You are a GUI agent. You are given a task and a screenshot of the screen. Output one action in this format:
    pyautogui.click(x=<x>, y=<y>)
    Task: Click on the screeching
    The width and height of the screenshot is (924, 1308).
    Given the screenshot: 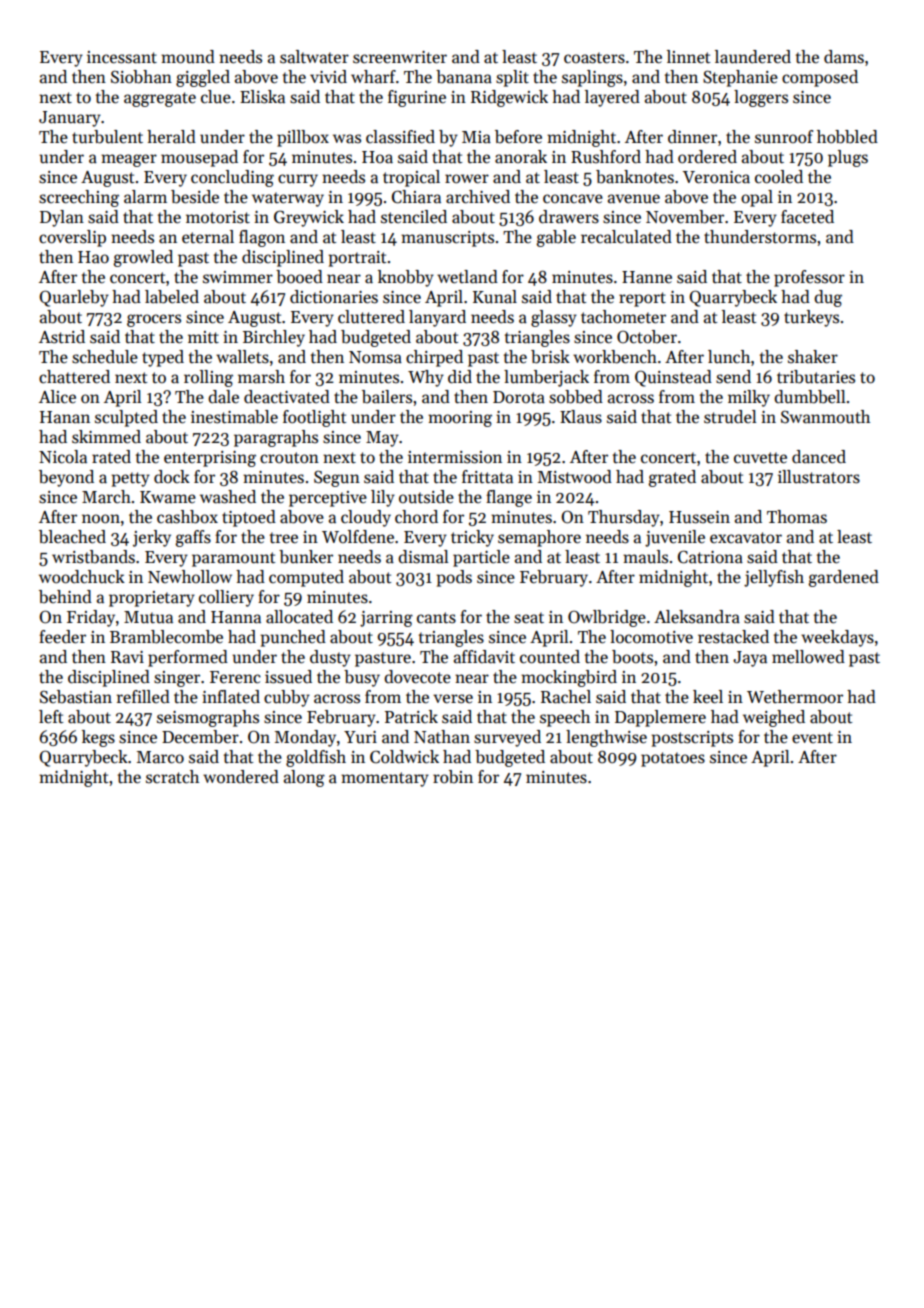 What is the action you would take?
    pyautogui.click(x=79, y=198)
